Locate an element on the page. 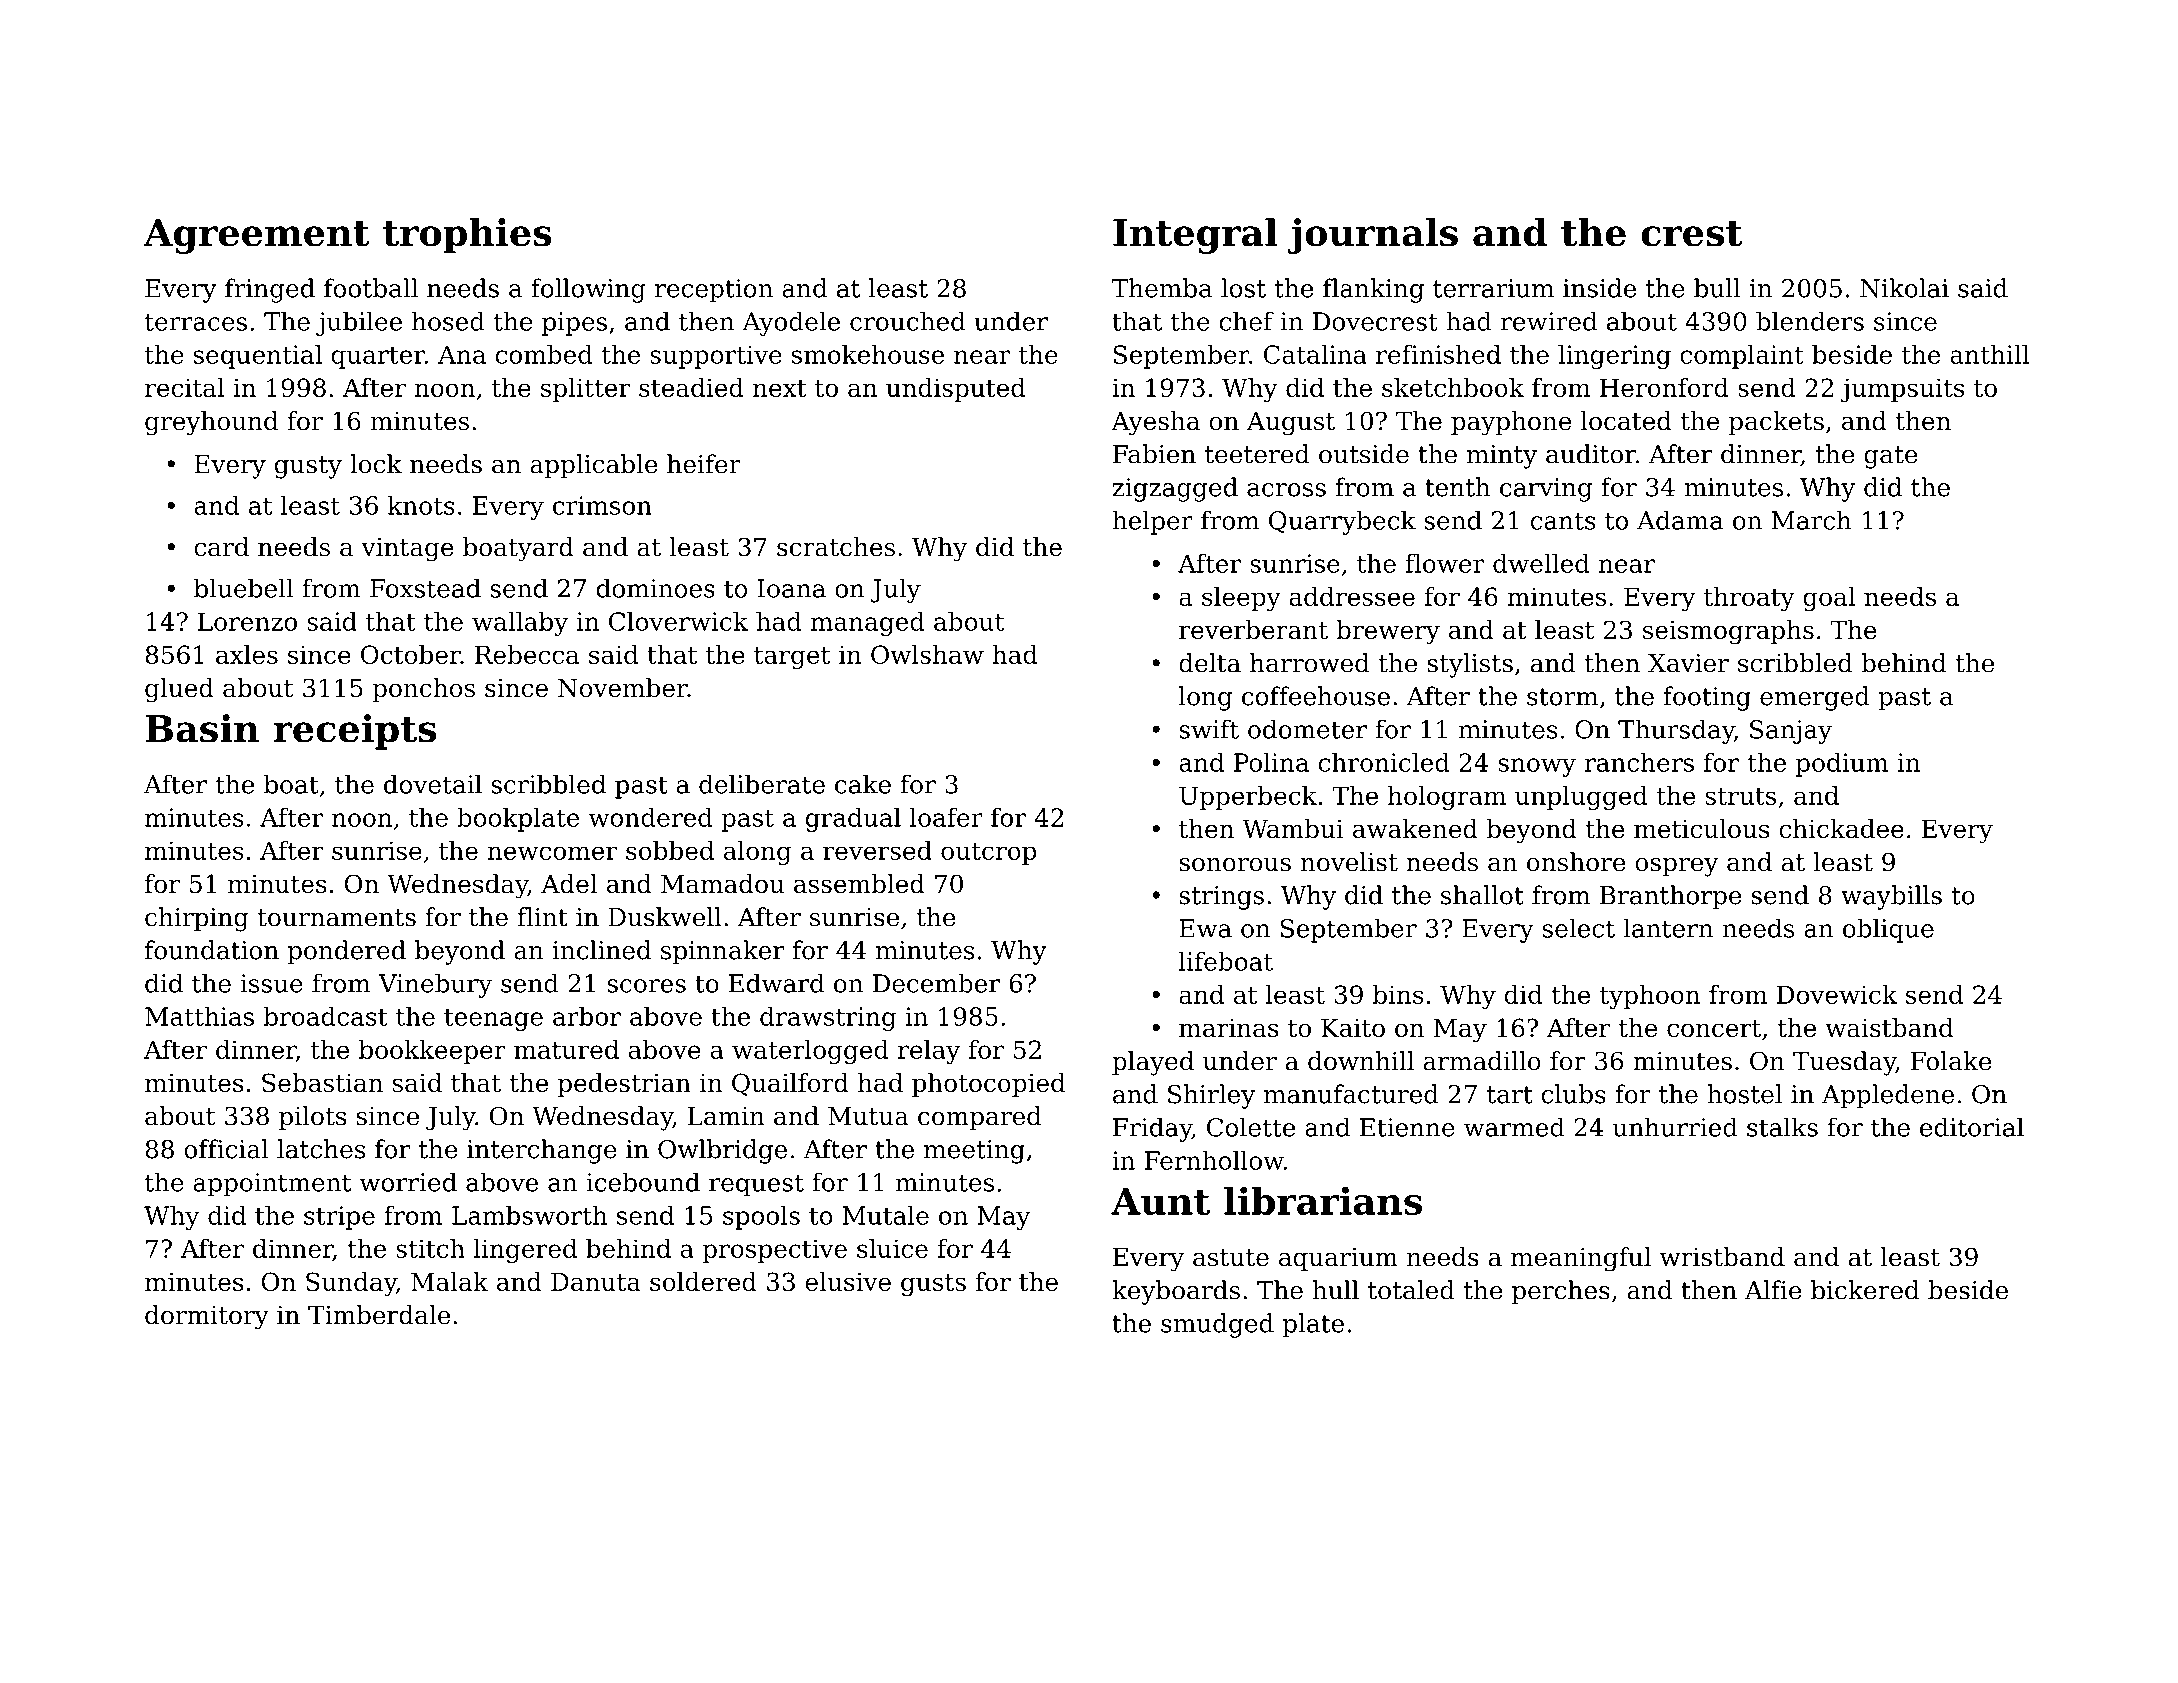 This image has width=2178, height=1683. podium is located at coordinates (1842, 764).
